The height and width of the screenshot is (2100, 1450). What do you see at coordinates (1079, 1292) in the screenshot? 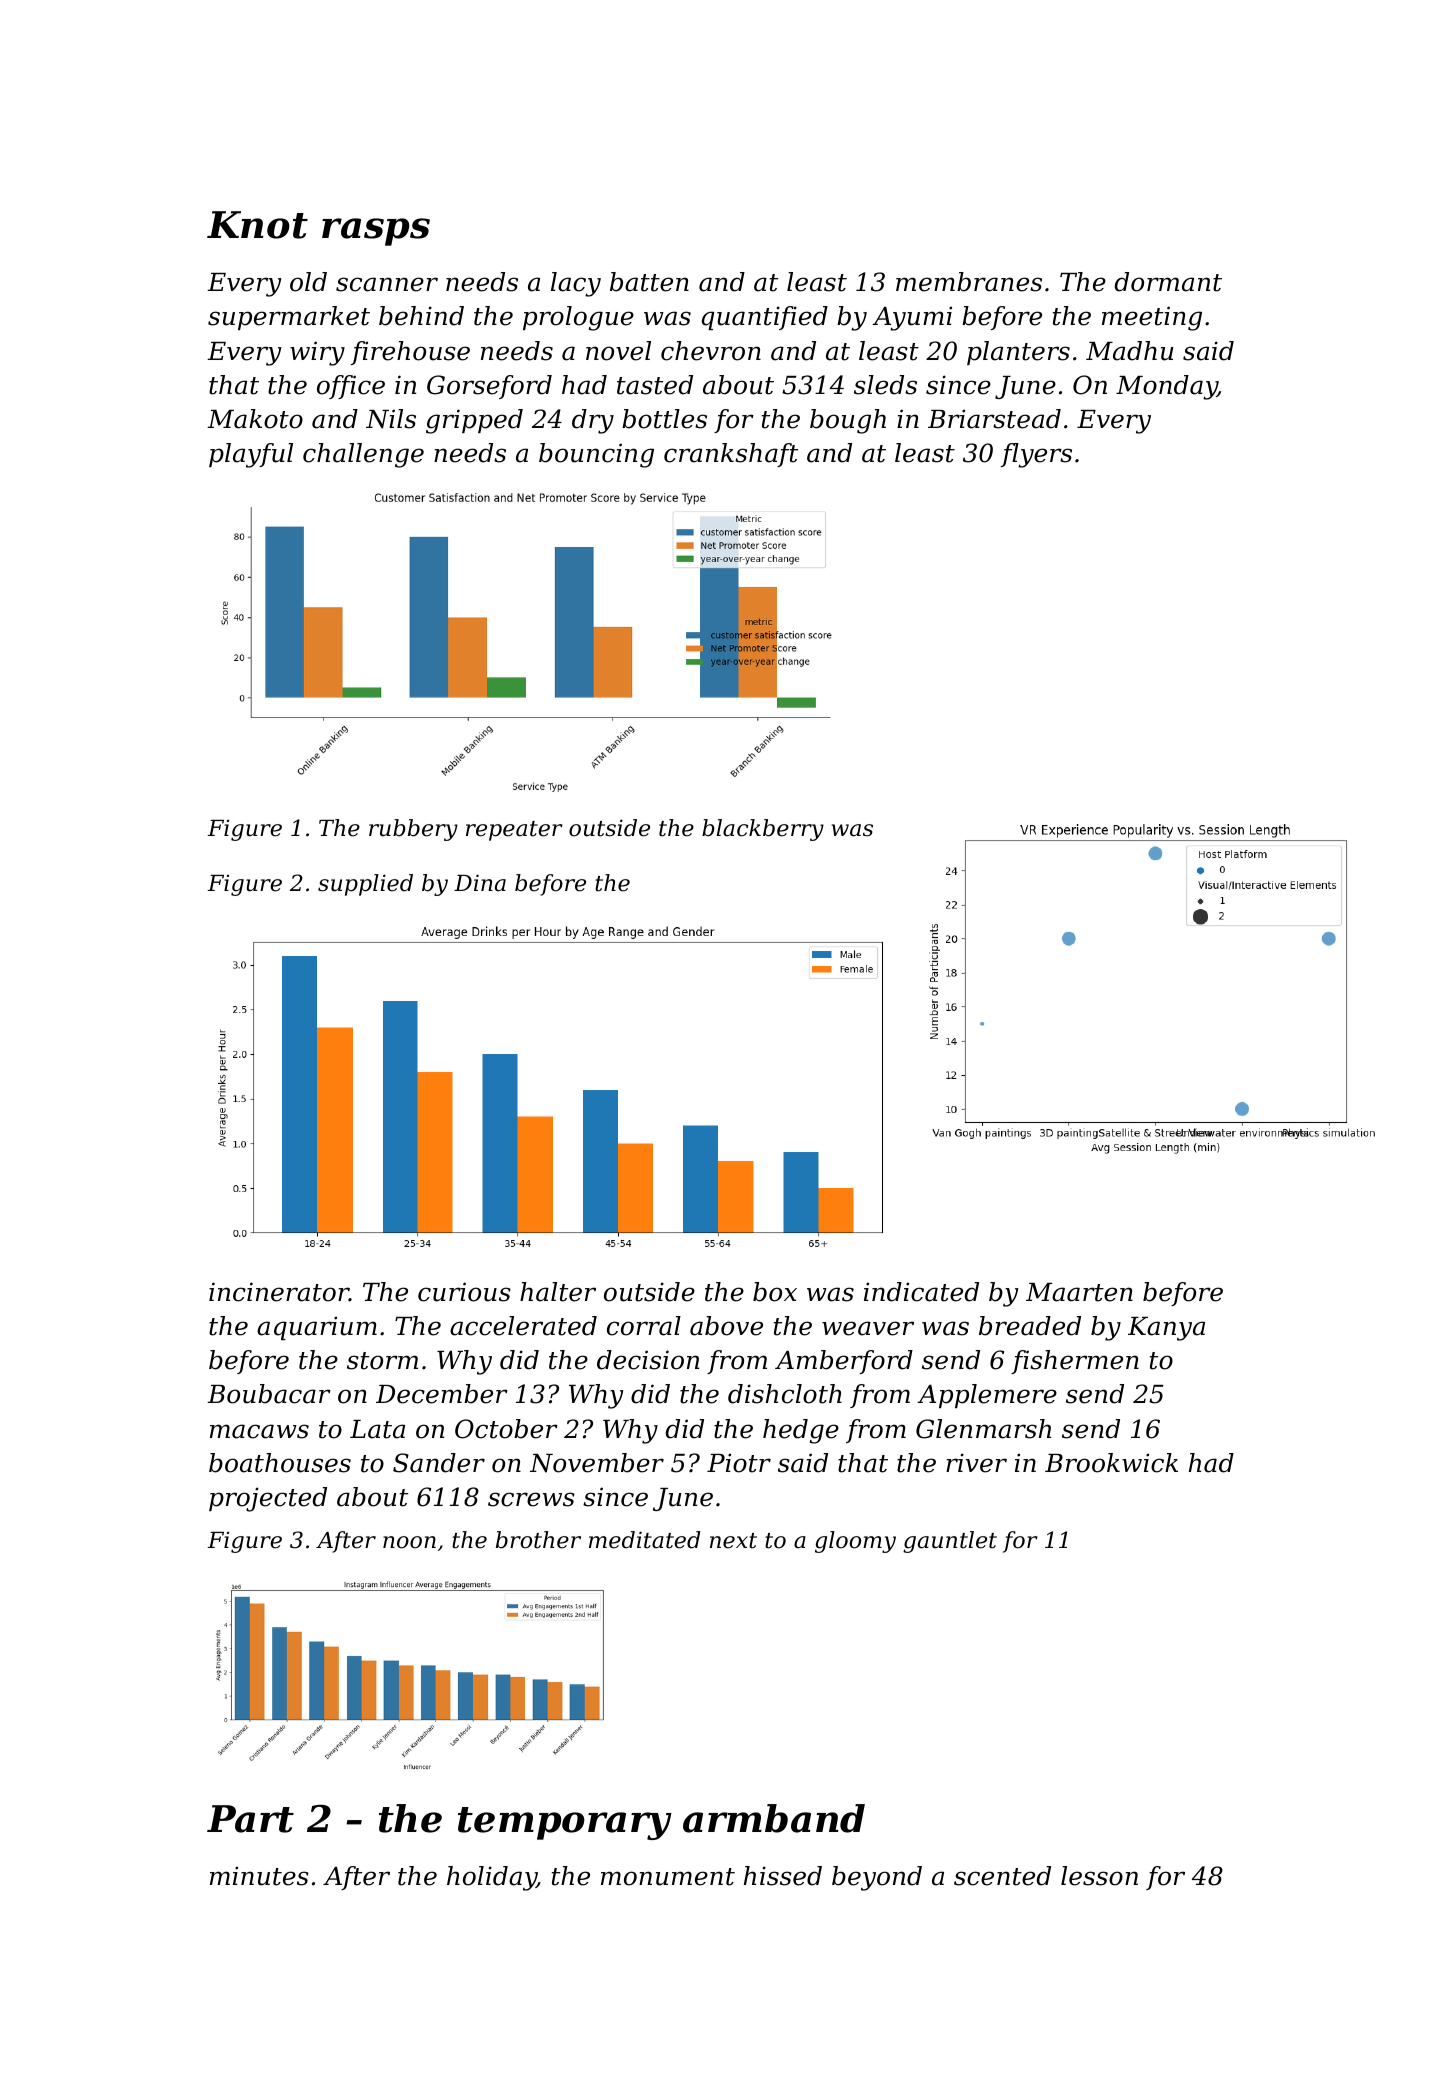
I see `Maarten` at bounding box center [1079, 1292].
